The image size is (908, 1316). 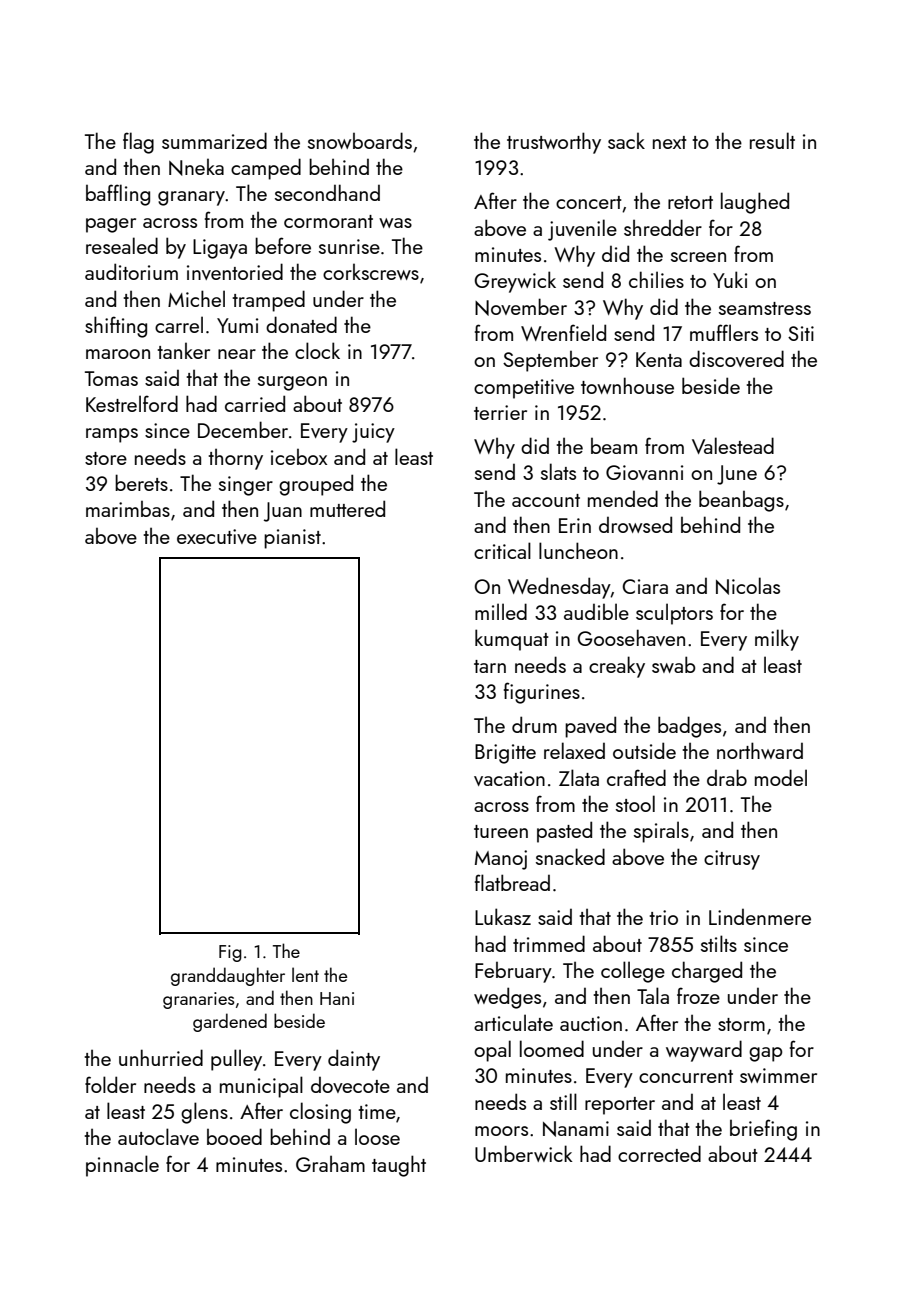 I want to click on flag, so click(x=138, y=143).
